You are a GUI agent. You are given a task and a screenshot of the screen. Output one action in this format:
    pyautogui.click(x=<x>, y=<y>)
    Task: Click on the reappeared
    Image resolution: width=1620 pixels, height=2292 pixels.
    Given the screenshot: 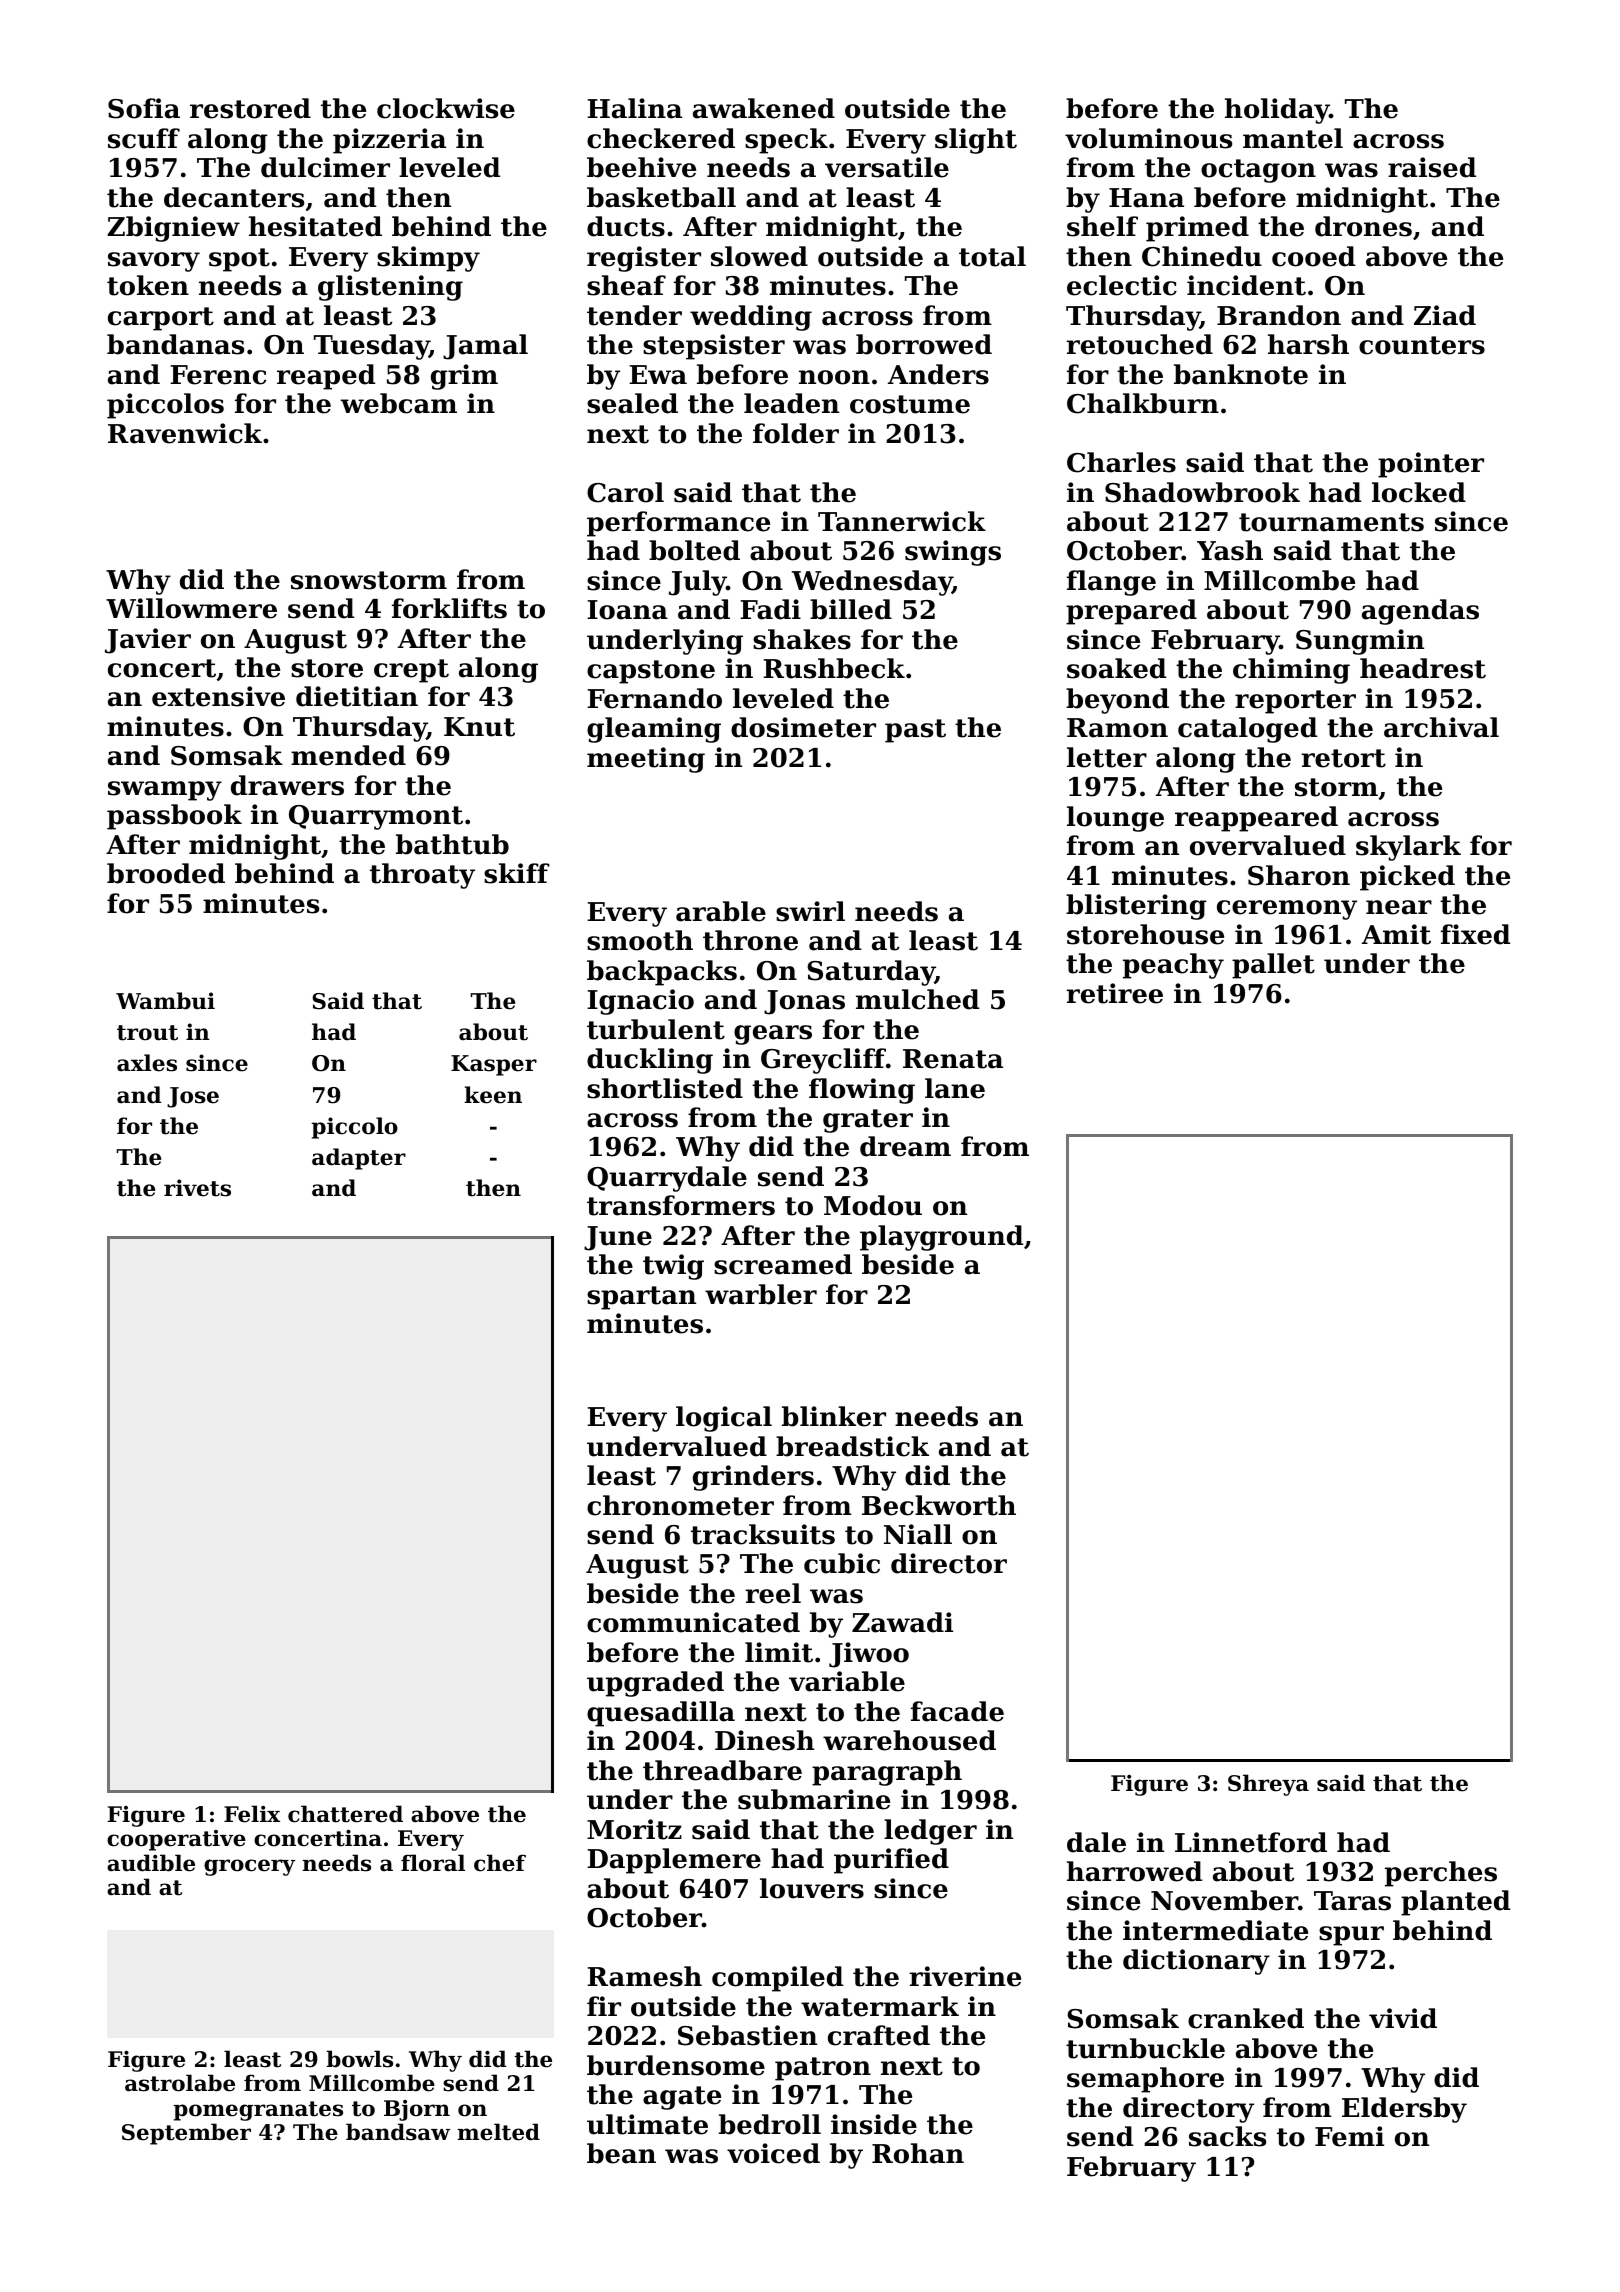 What is the action you would take?
    pyautogui.click(x=1256, y=819)
